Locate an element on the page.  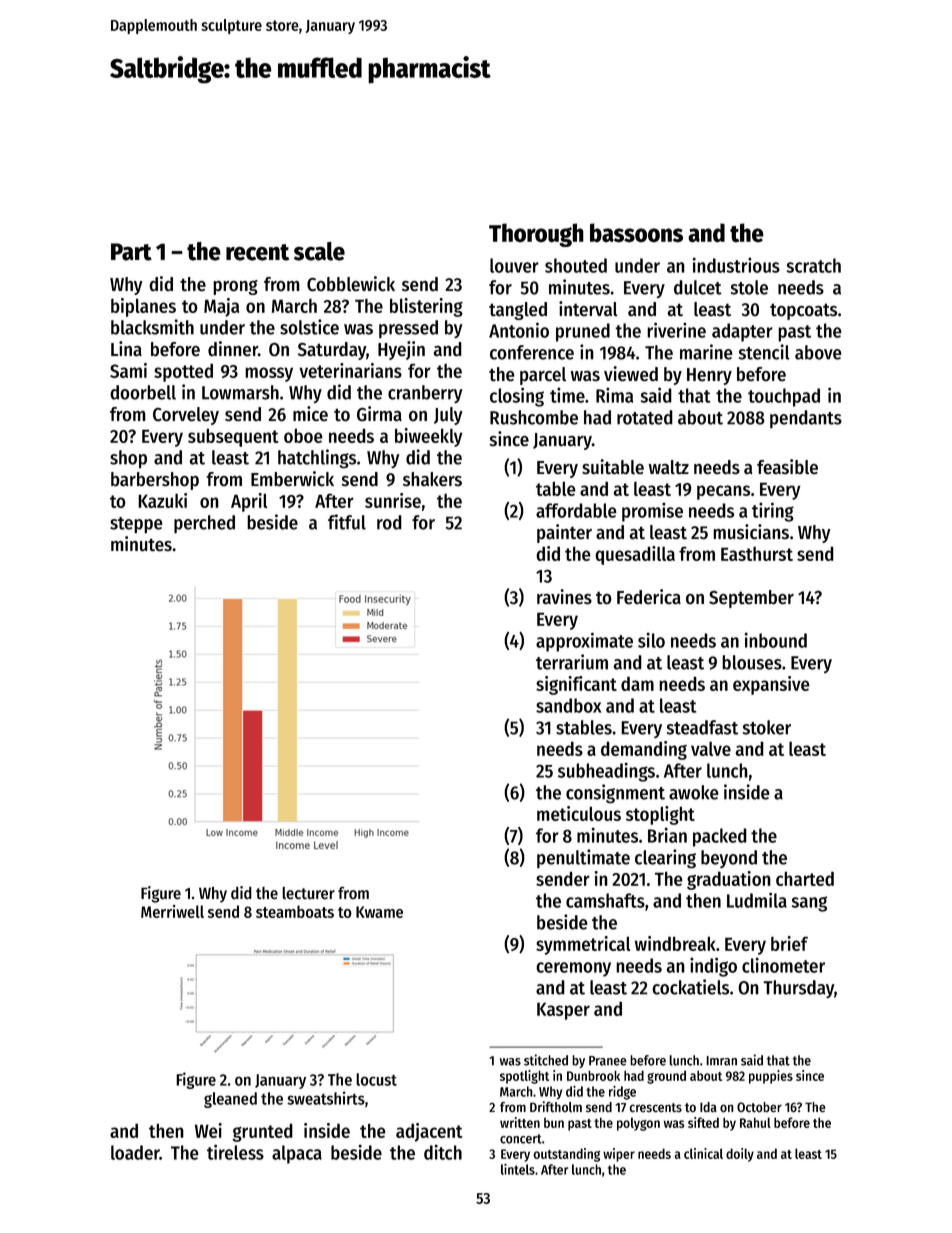
terrarium is located at coordinates (572, 662).
